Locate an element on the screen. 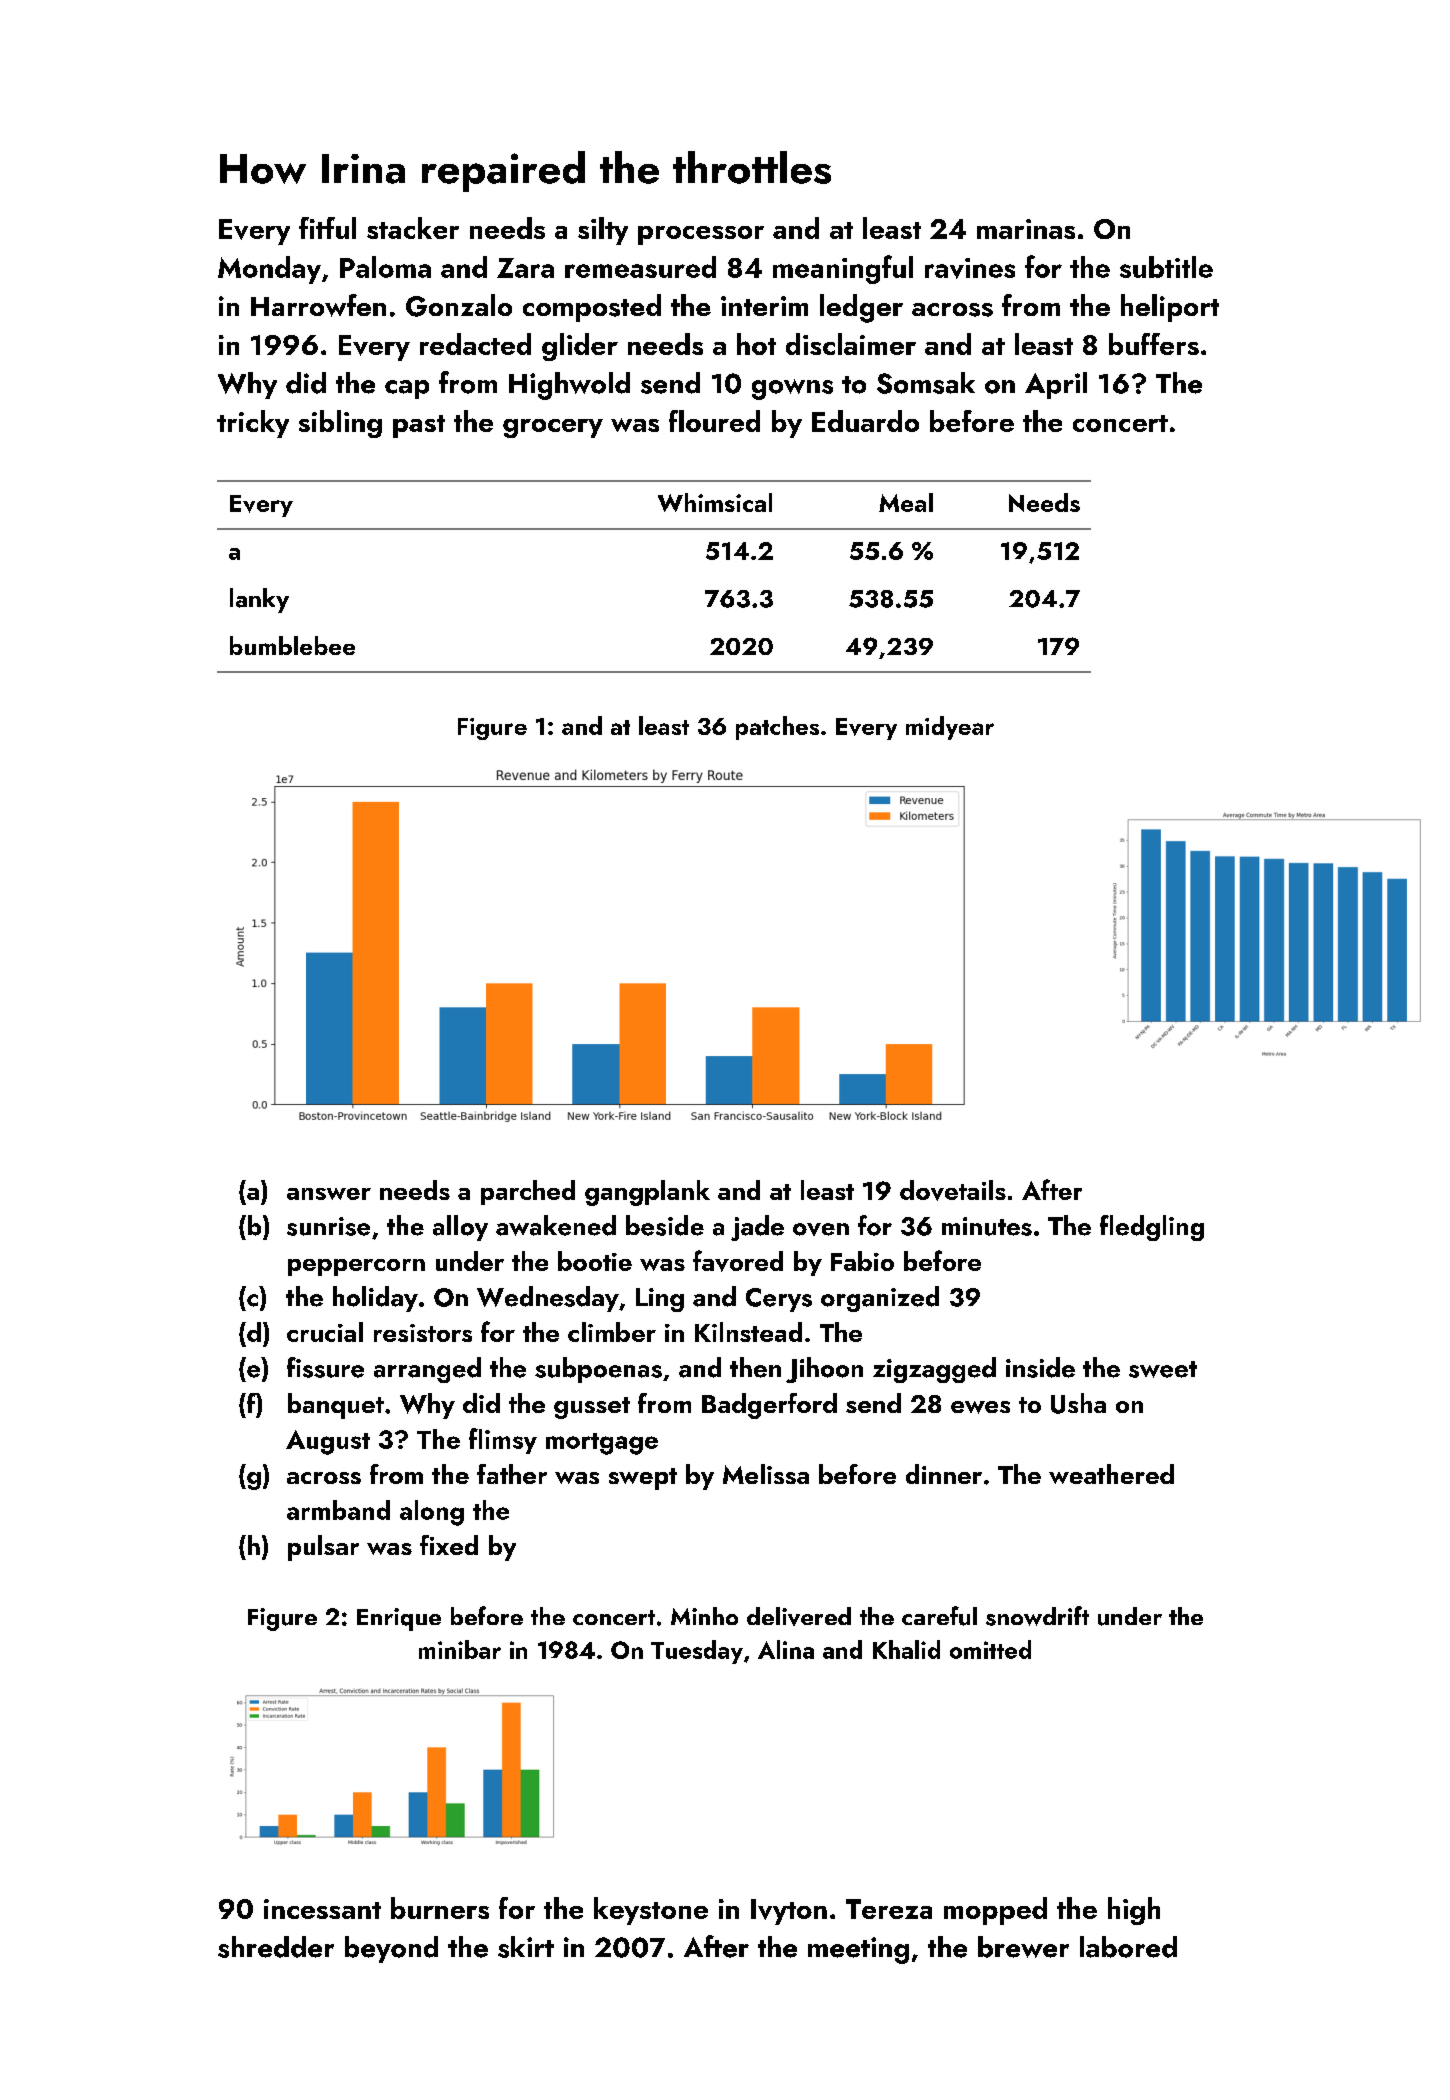 The image size is (1450, 2100). patches is located at coordinates (777, 728).
